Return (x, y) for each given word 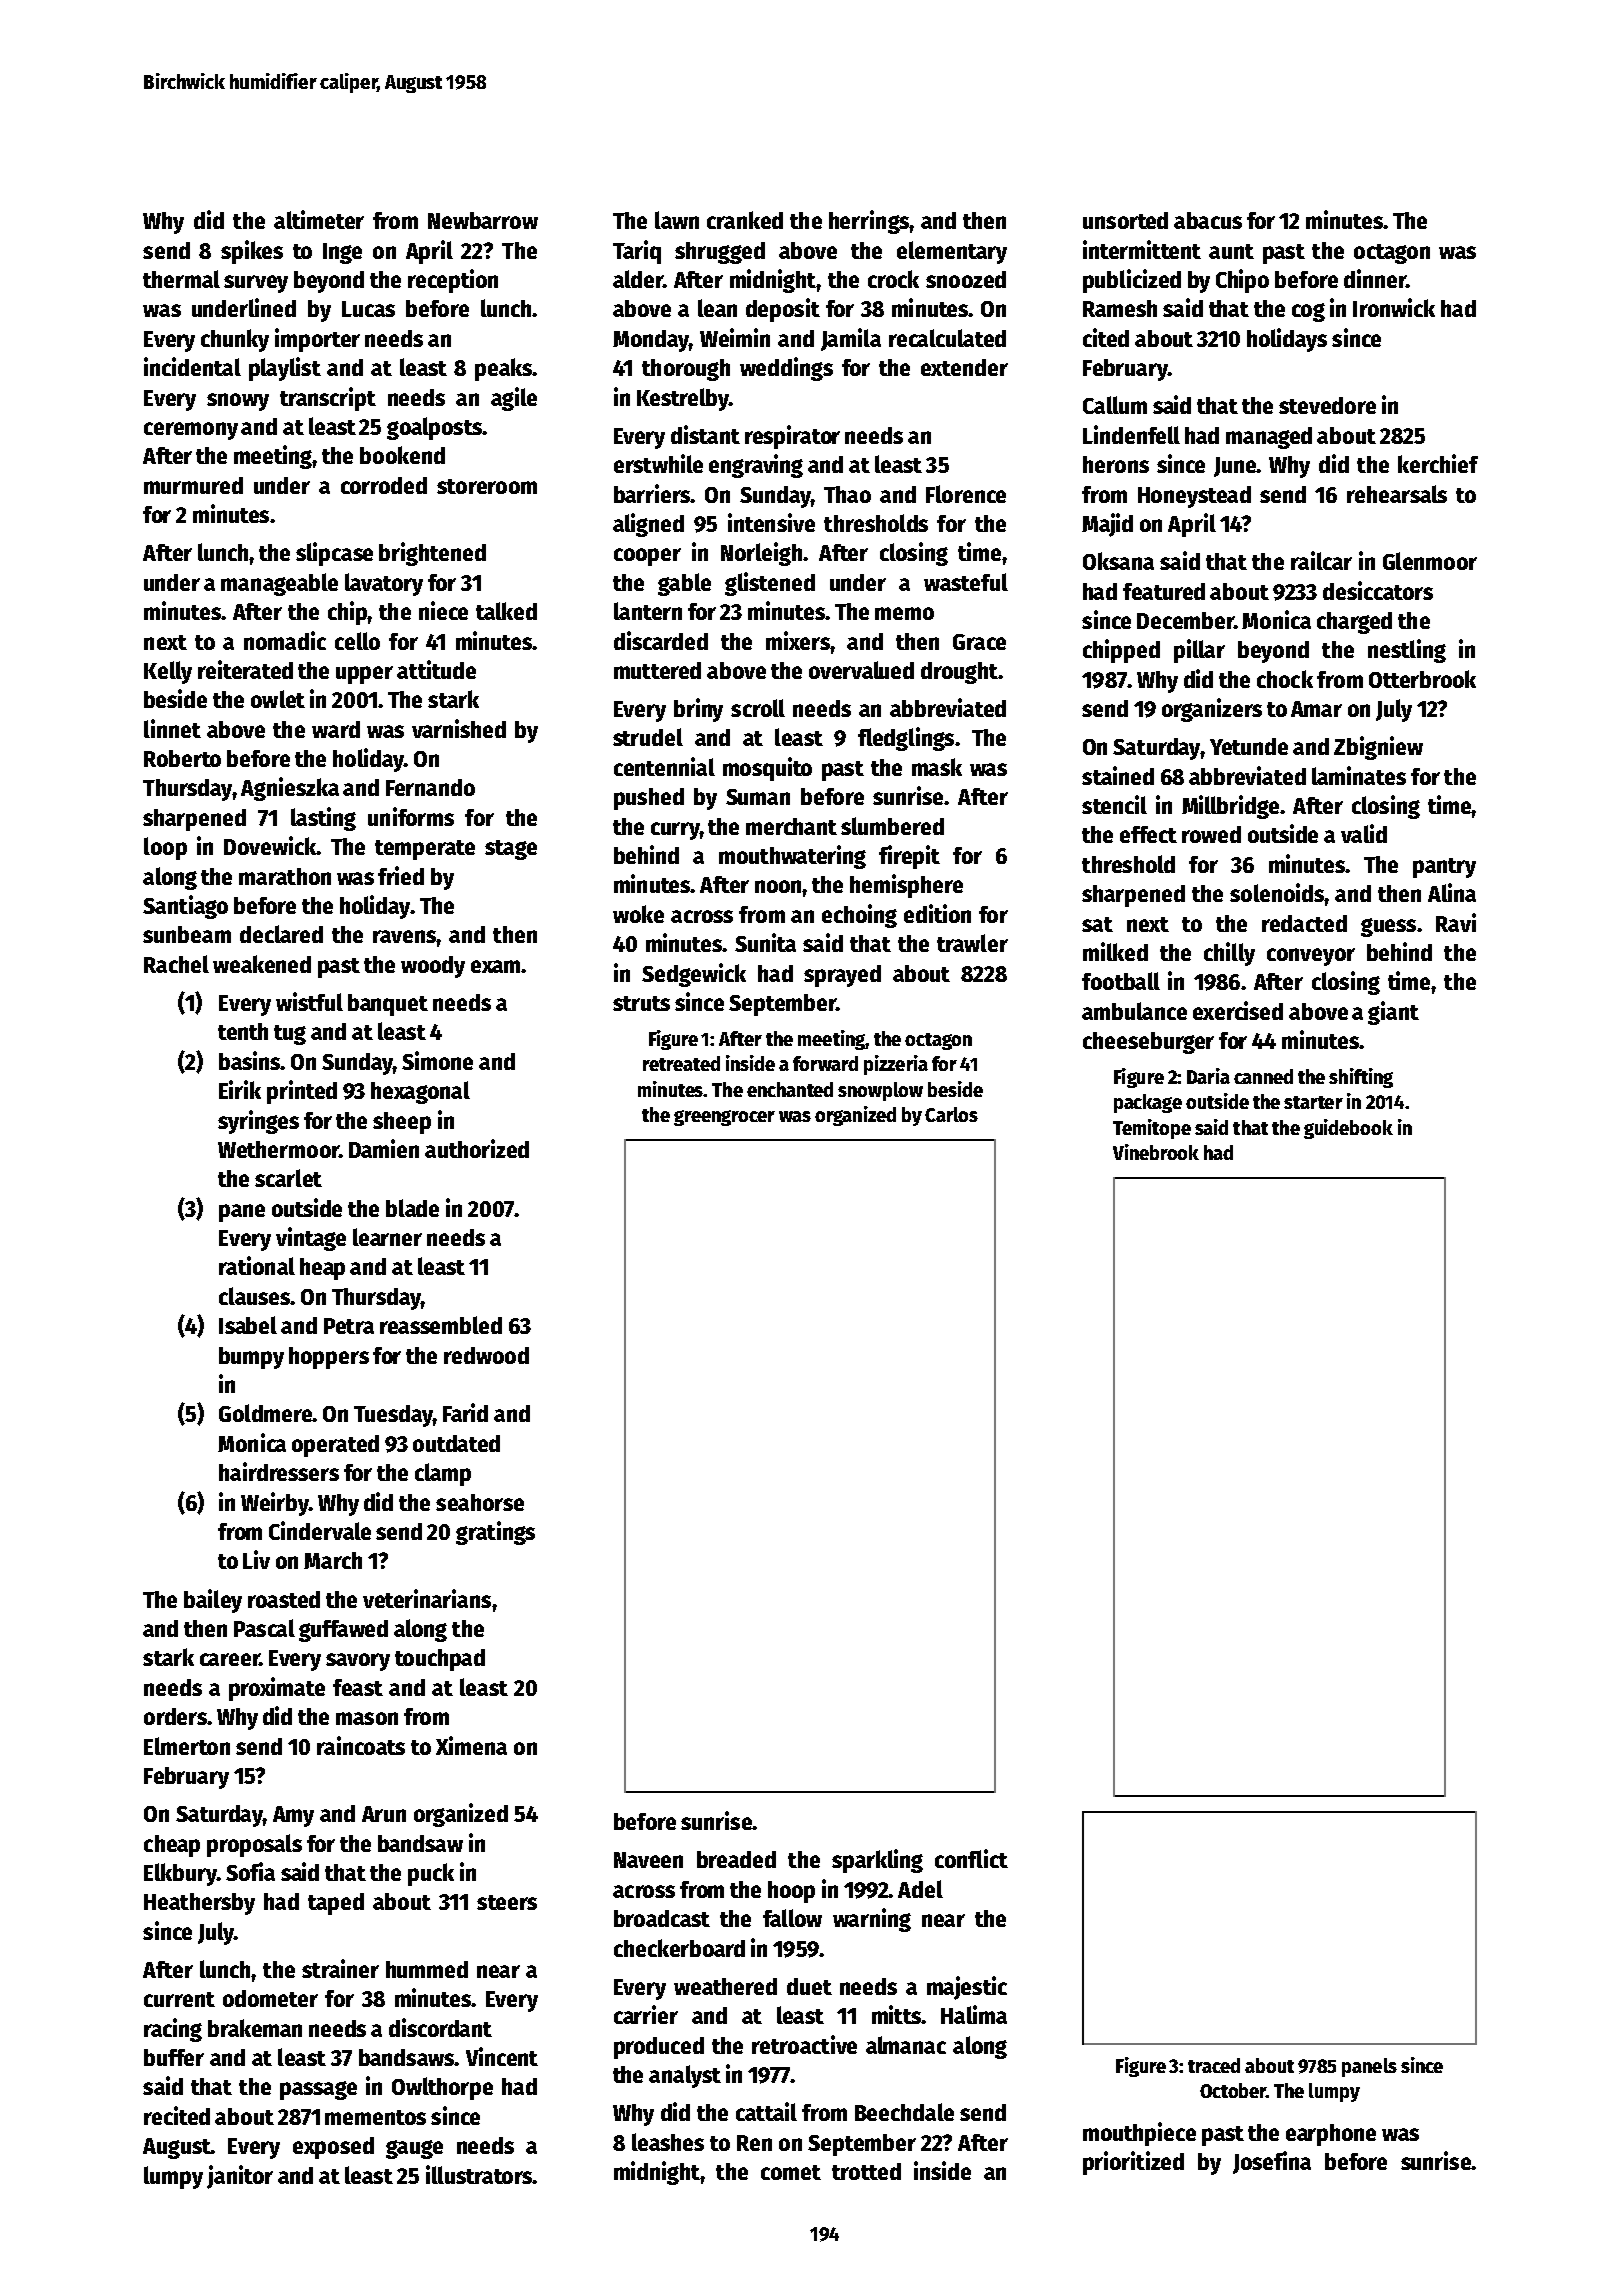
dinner (1375, 278)
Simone (437, 1060)
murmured (193, 485)
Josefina (1272, 2162)
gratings (495, 1533)
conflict (971, 1858)
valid (1364, 833)
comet (791, 2172)
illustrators (479, 2174)
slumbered (892, 826)
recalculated (947, 338)
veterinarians (427, 1598)
